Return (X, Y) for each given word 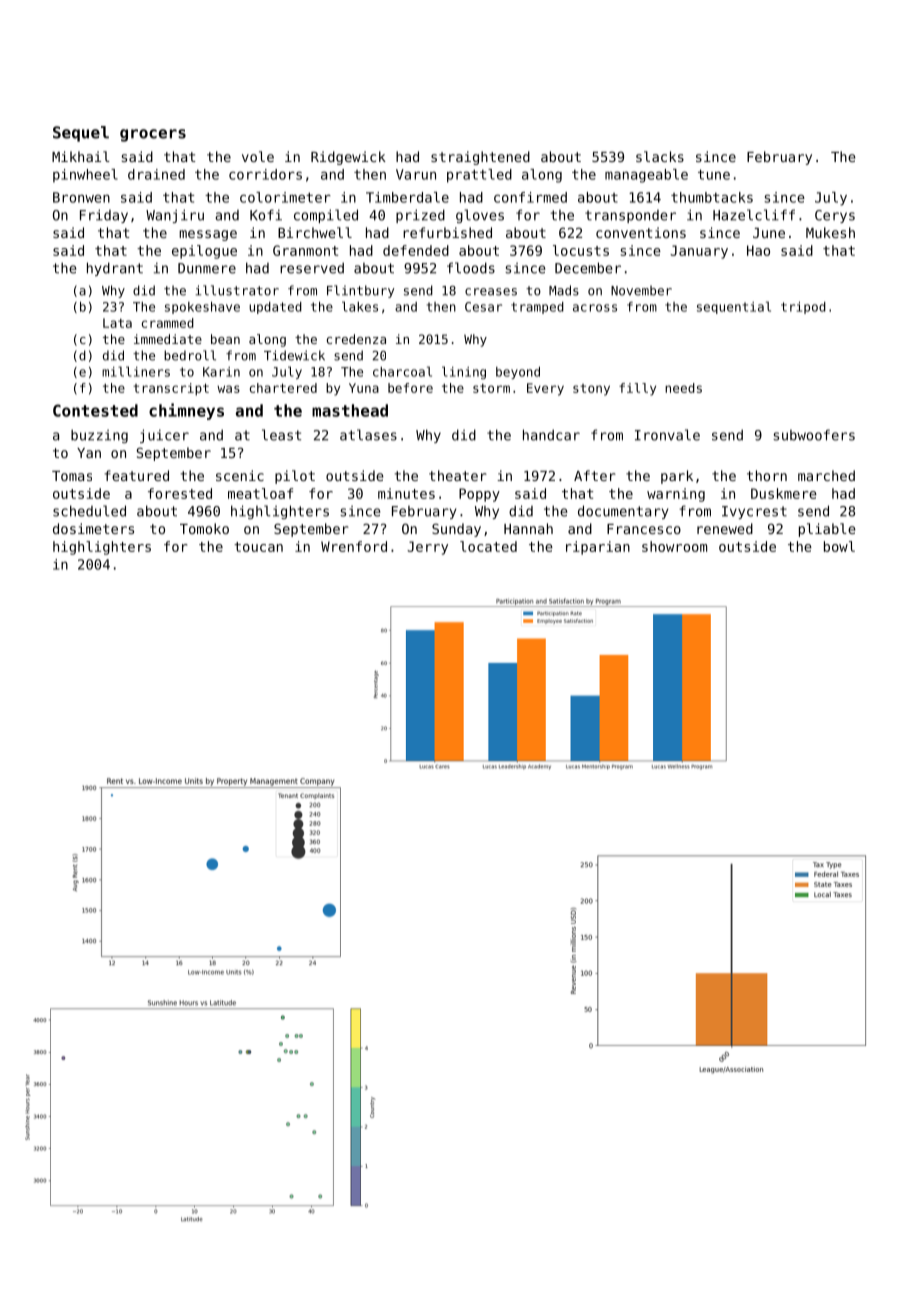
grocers (153, 135)
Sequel (81, 134)
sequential (734, 307)
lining (464, 372)
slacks (660, 156)
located (488, 546)
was (228, 389)
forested (180, 493)
